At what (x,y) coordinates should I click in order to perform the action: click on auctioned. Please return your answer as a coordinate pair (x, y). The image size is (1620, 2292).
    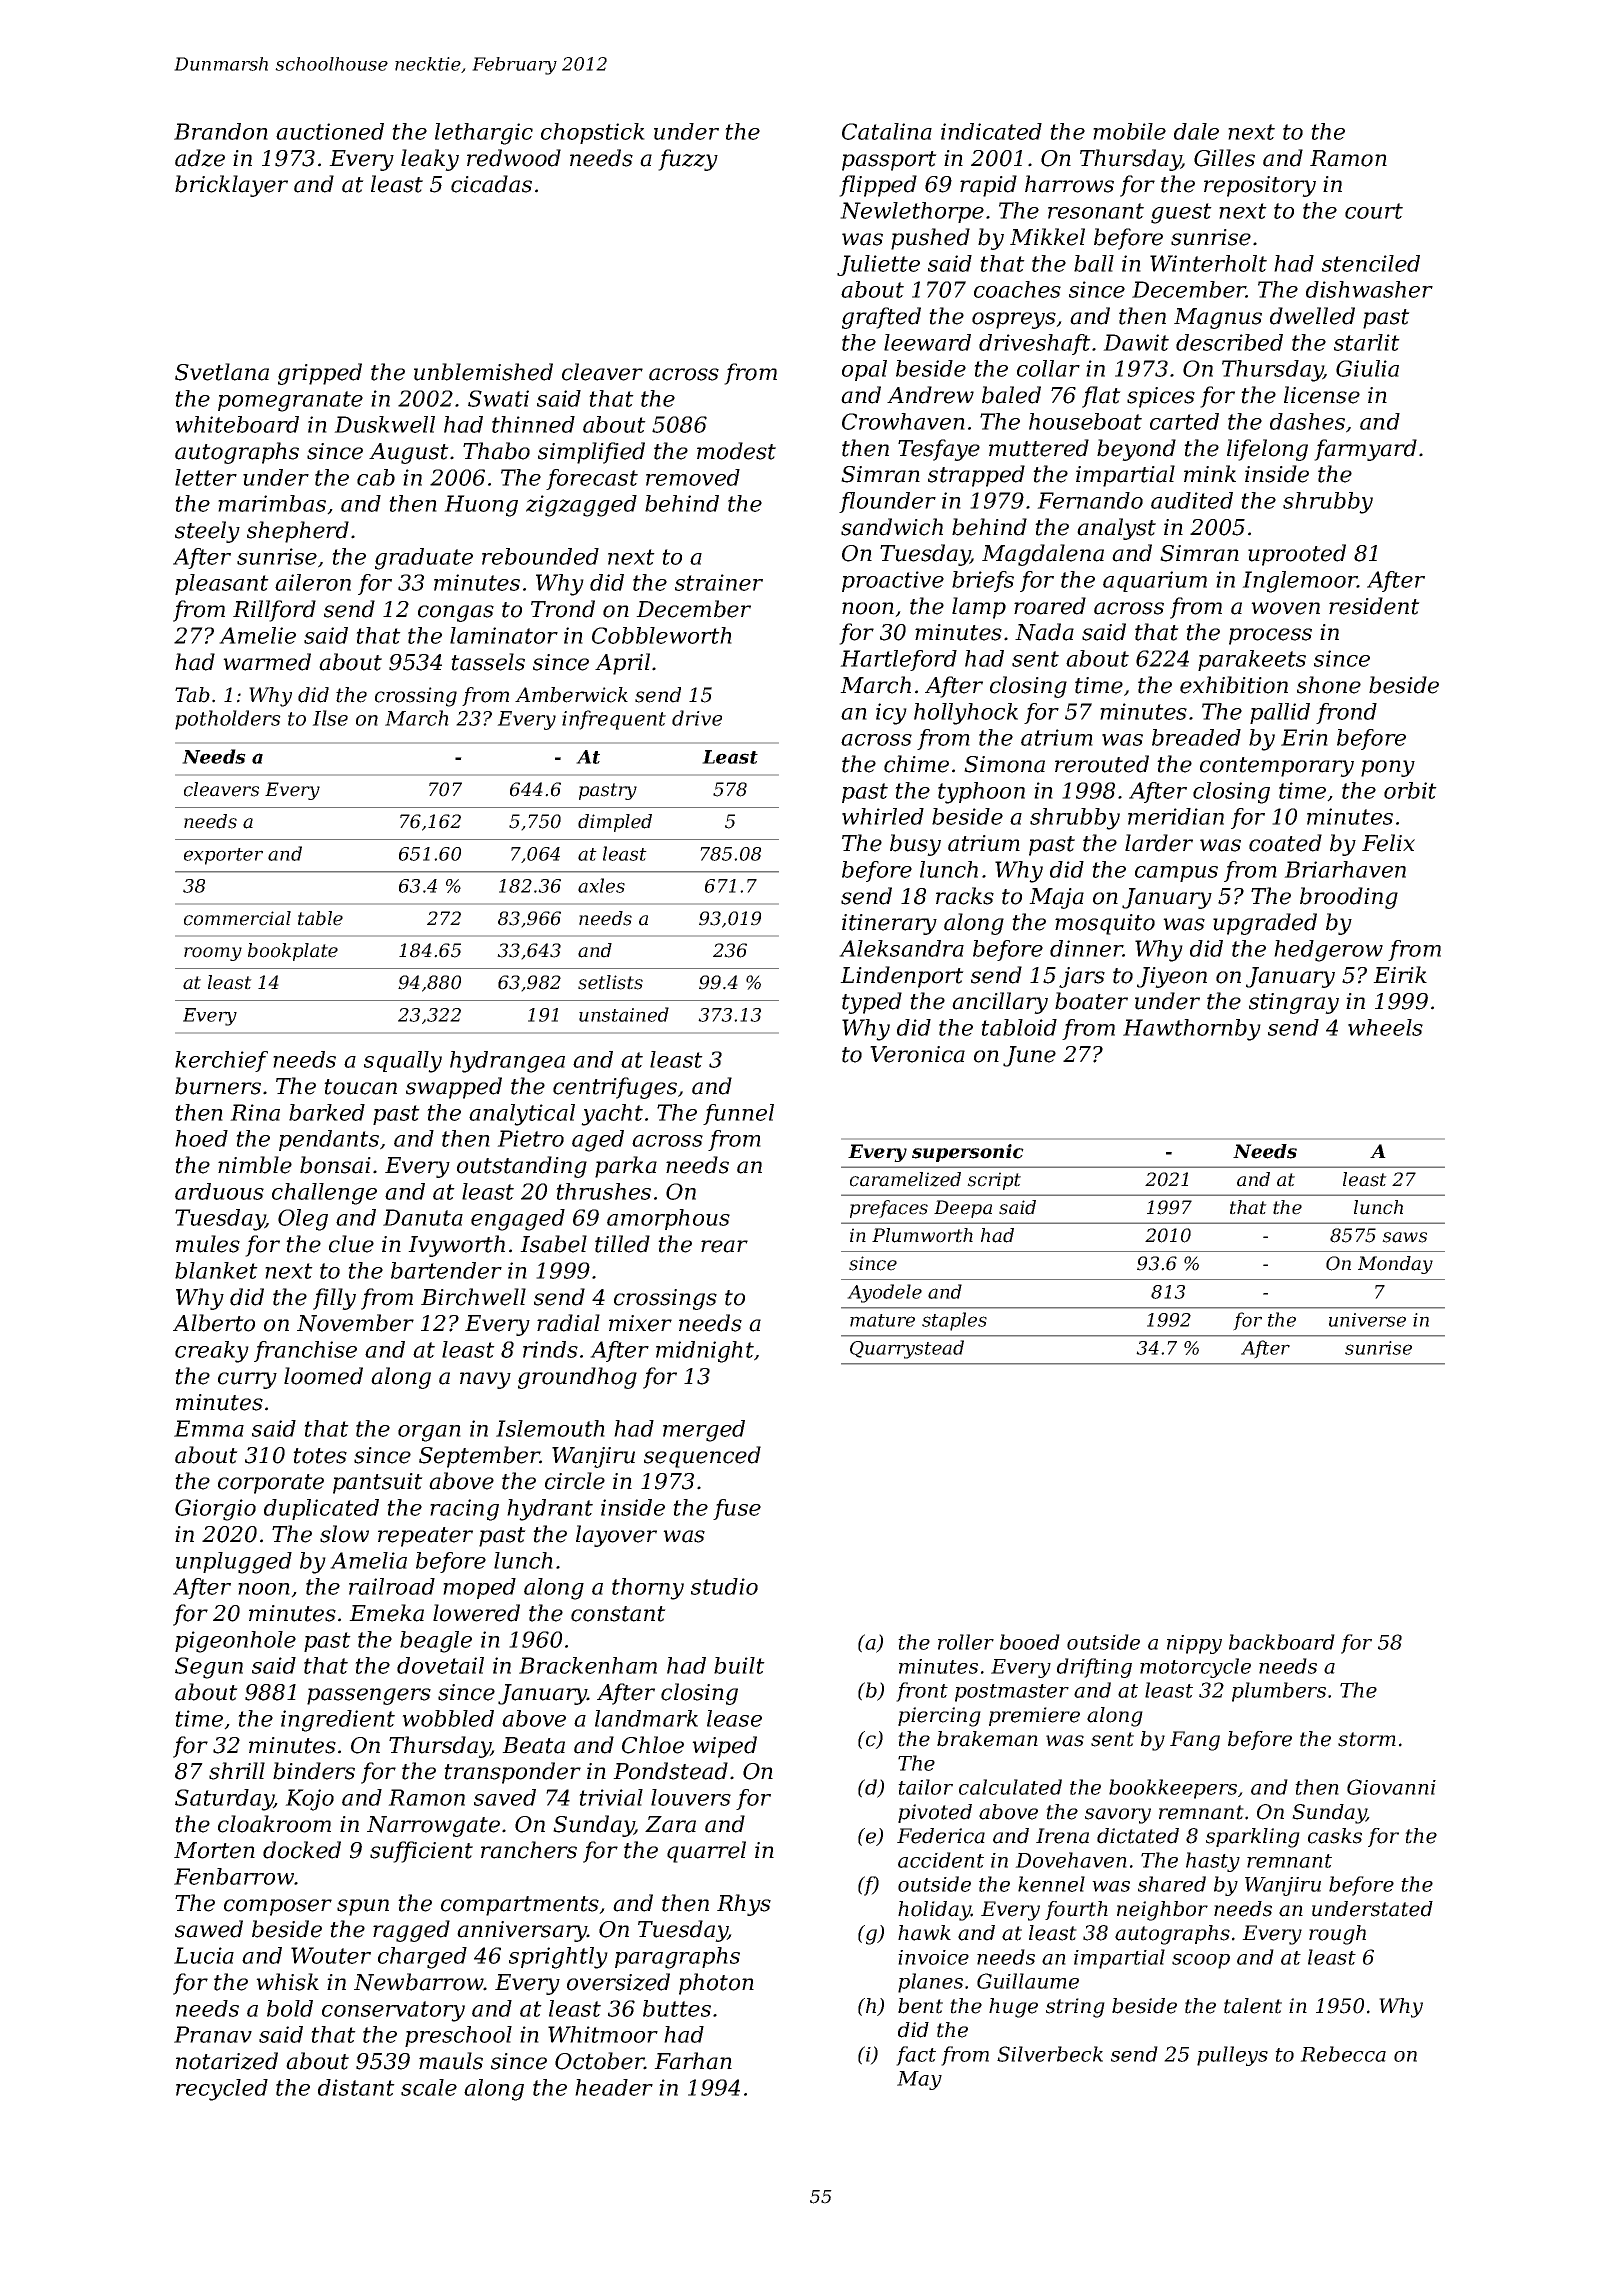
    Looking at the image, I should click on (330, 131).
